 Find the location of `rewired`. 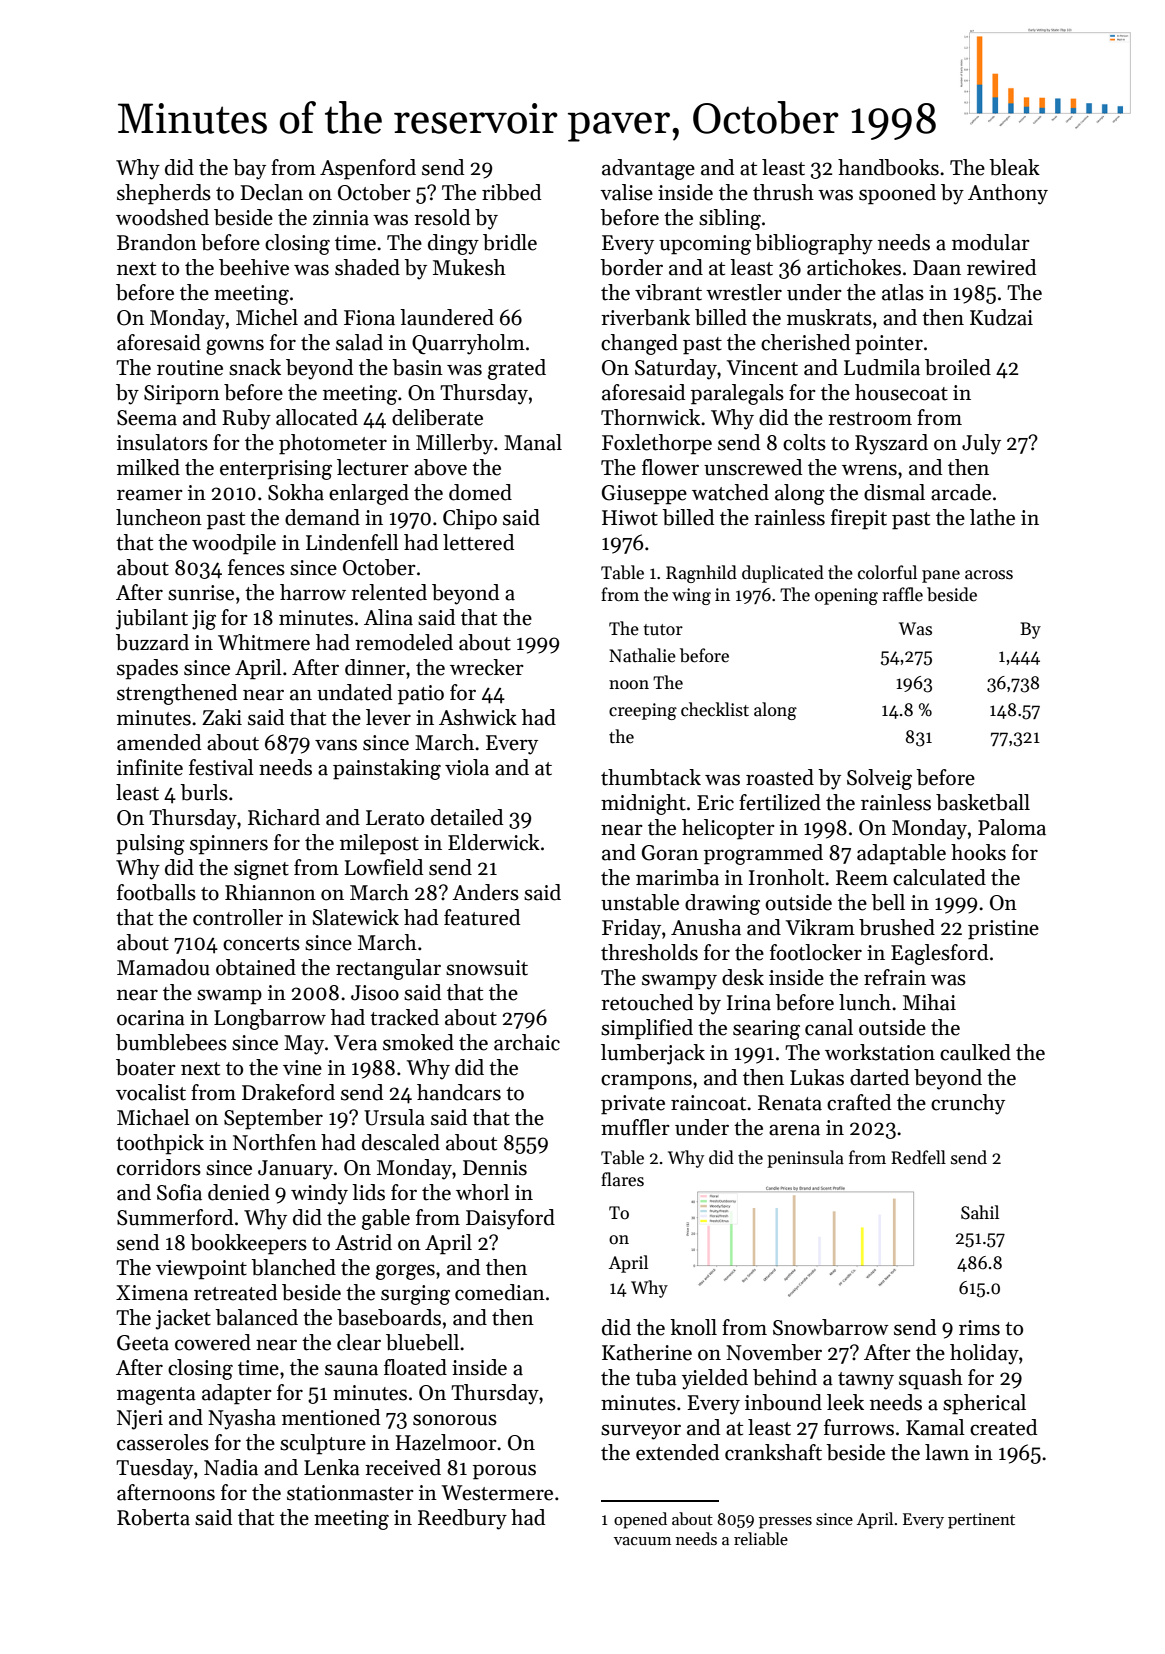

rewired is located at coordinates (1001, 267).
